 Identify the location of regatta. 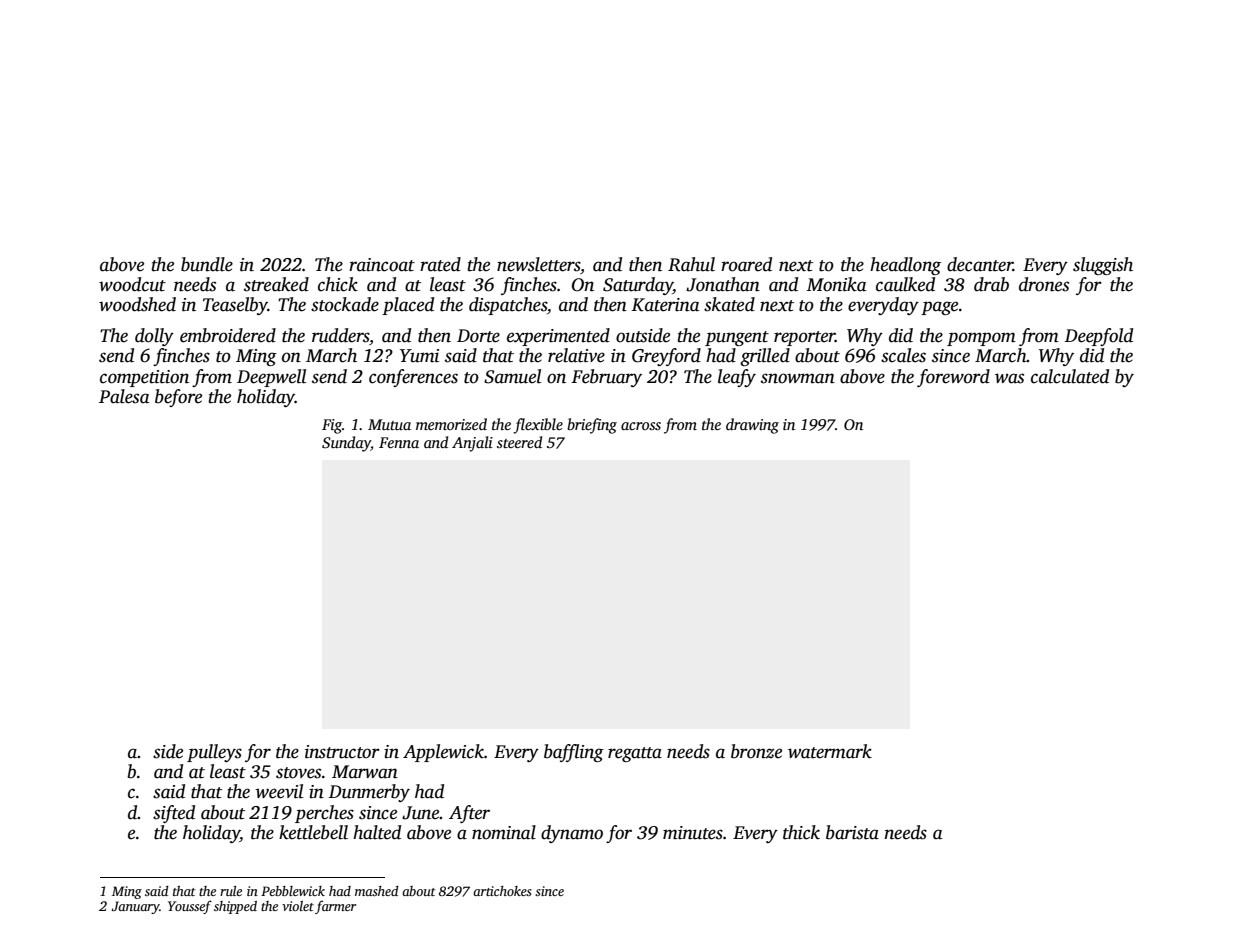
(635, 754).
